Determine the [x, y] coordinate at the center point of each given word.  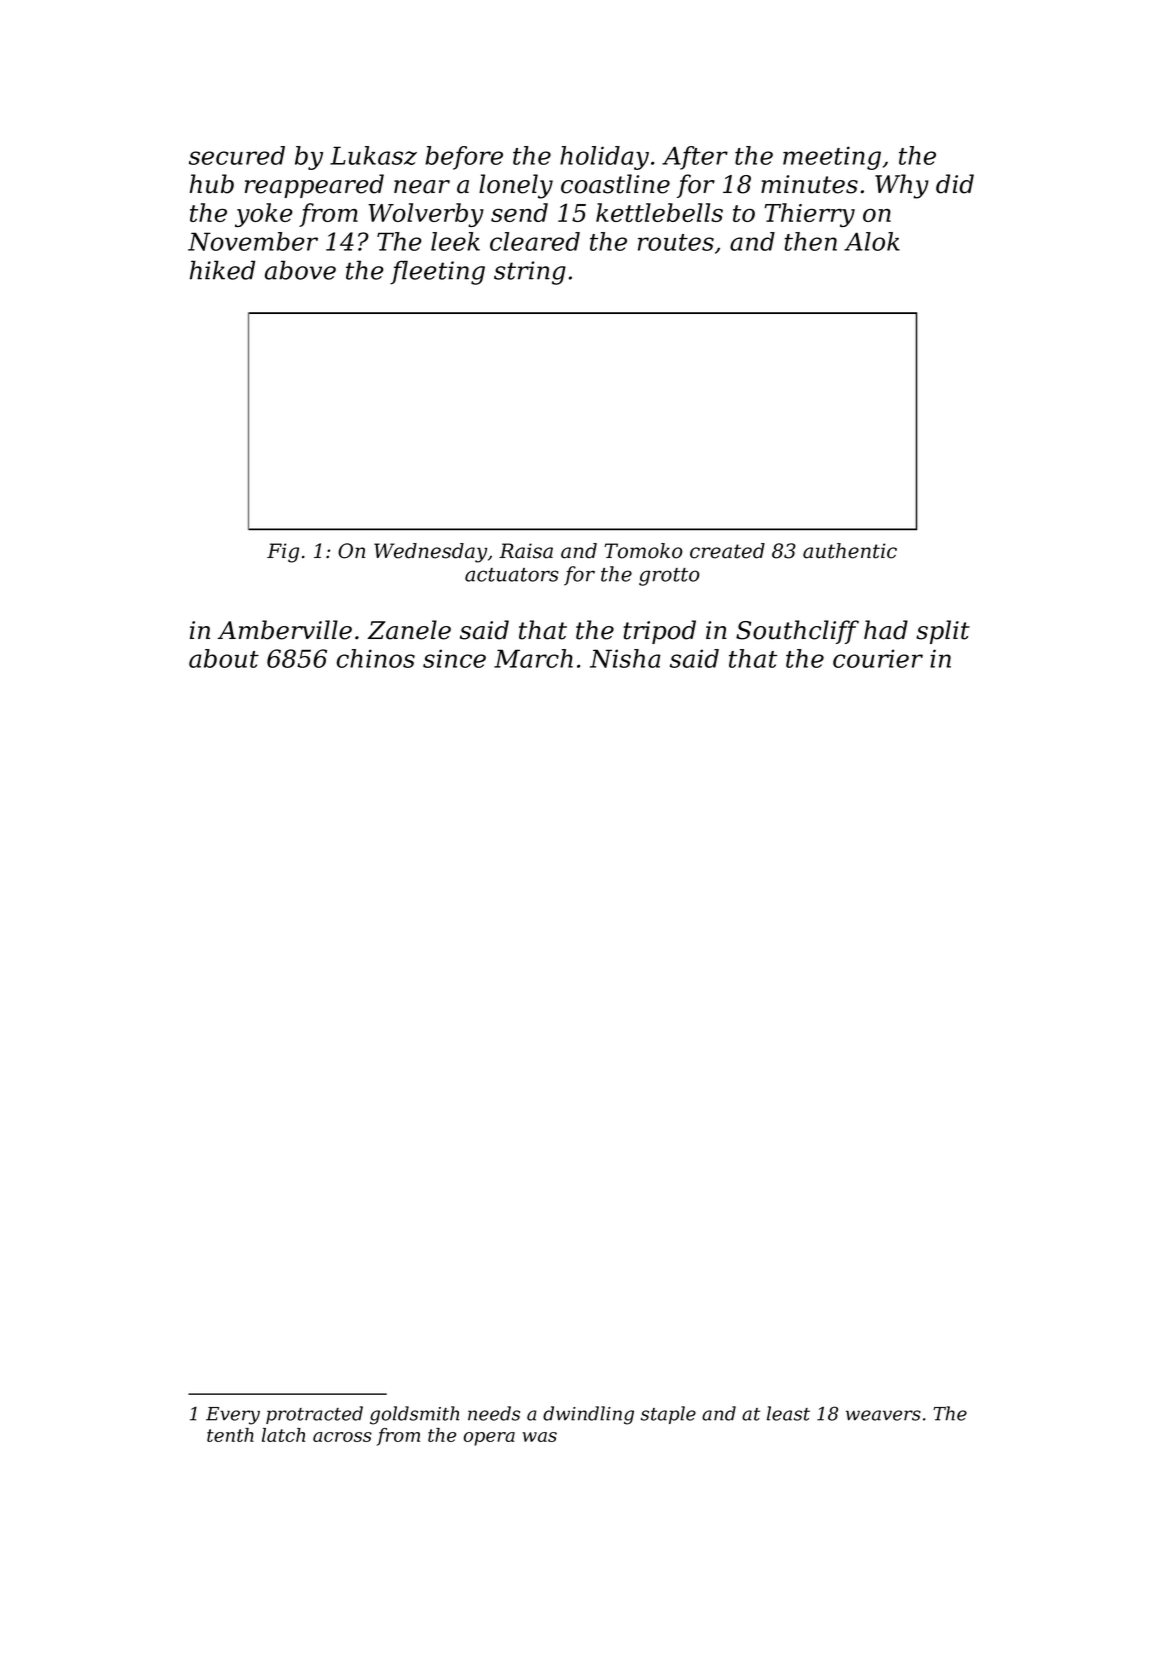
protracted [314, 1415]
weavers [883, 1415]
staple [668, 1415]
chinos [376, 658]
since [454, 658]
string [530, 273]
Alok [872, 241]
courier [878, 658]
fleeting [437, 272]
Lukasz [373, 155]
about [224, 658]
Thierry [810, 215]
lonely [516, 186]
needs [494, 1413]
